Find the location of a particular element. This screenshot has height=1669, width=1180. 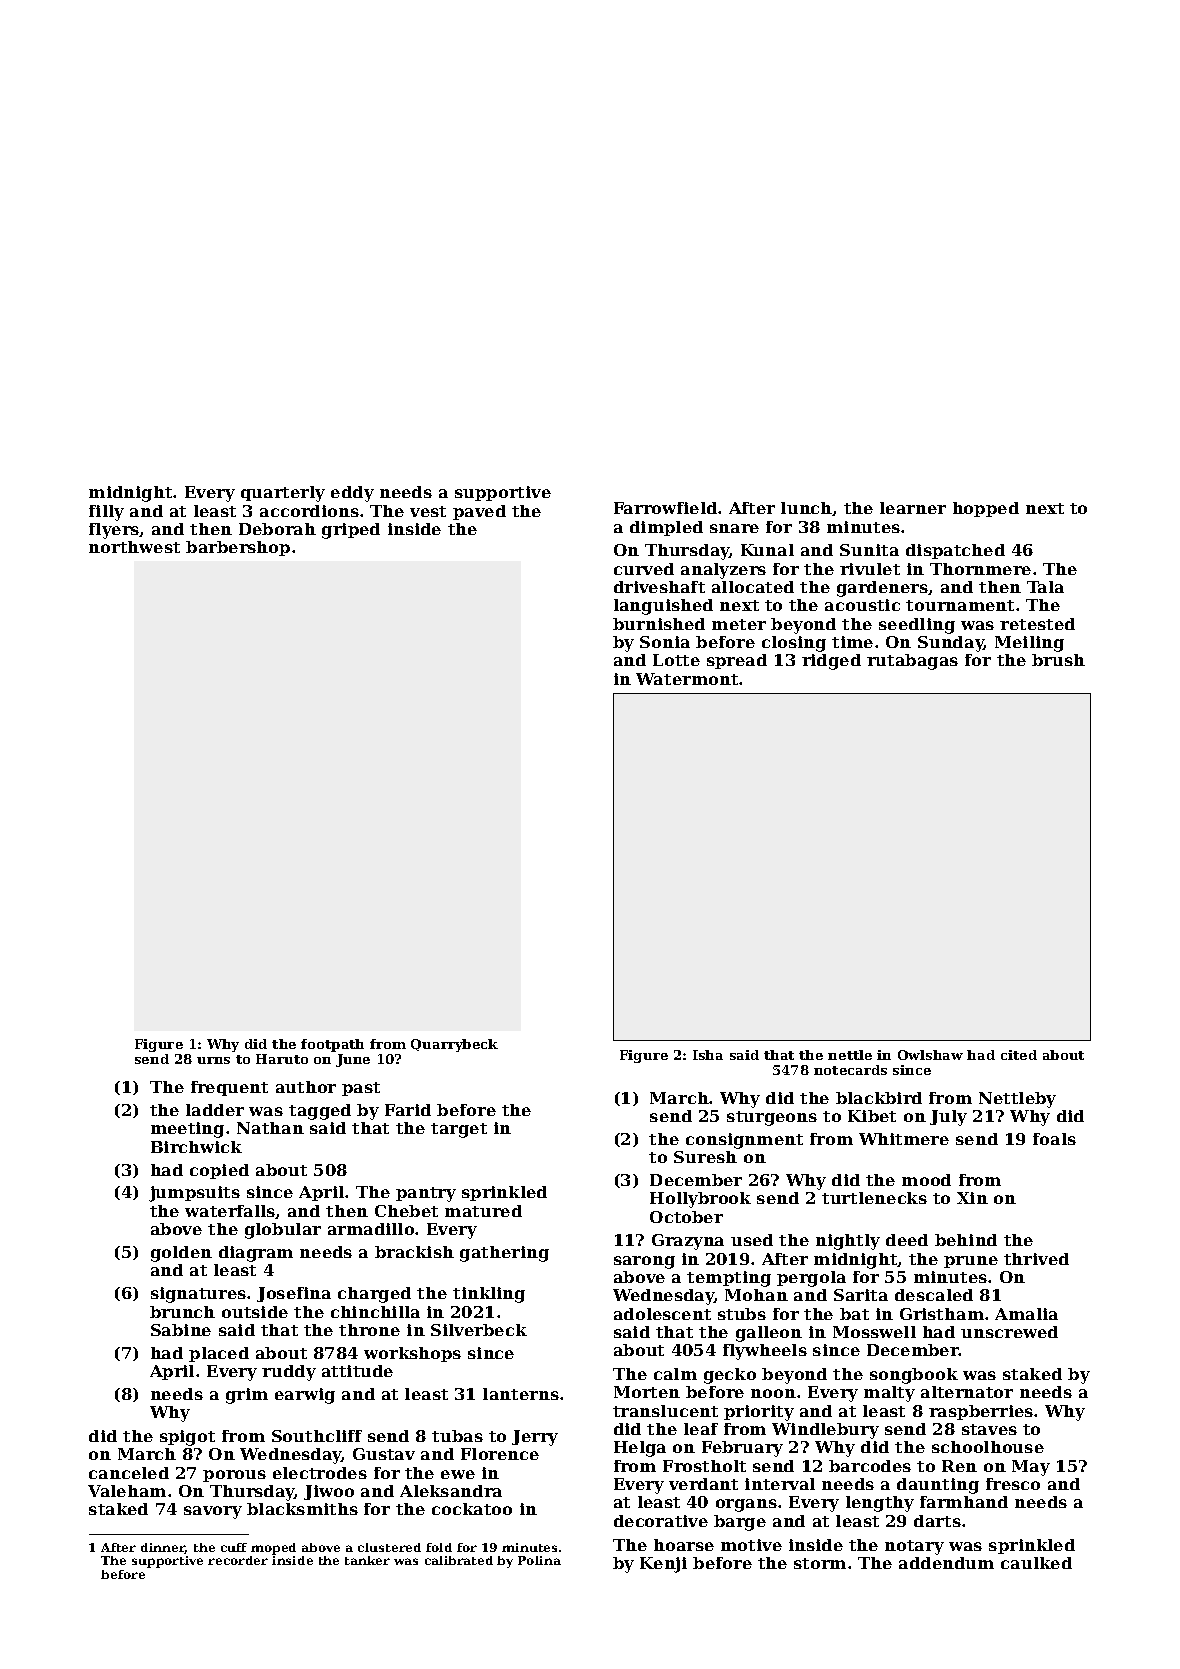

dinner is located at coordinates (163, 1548).
